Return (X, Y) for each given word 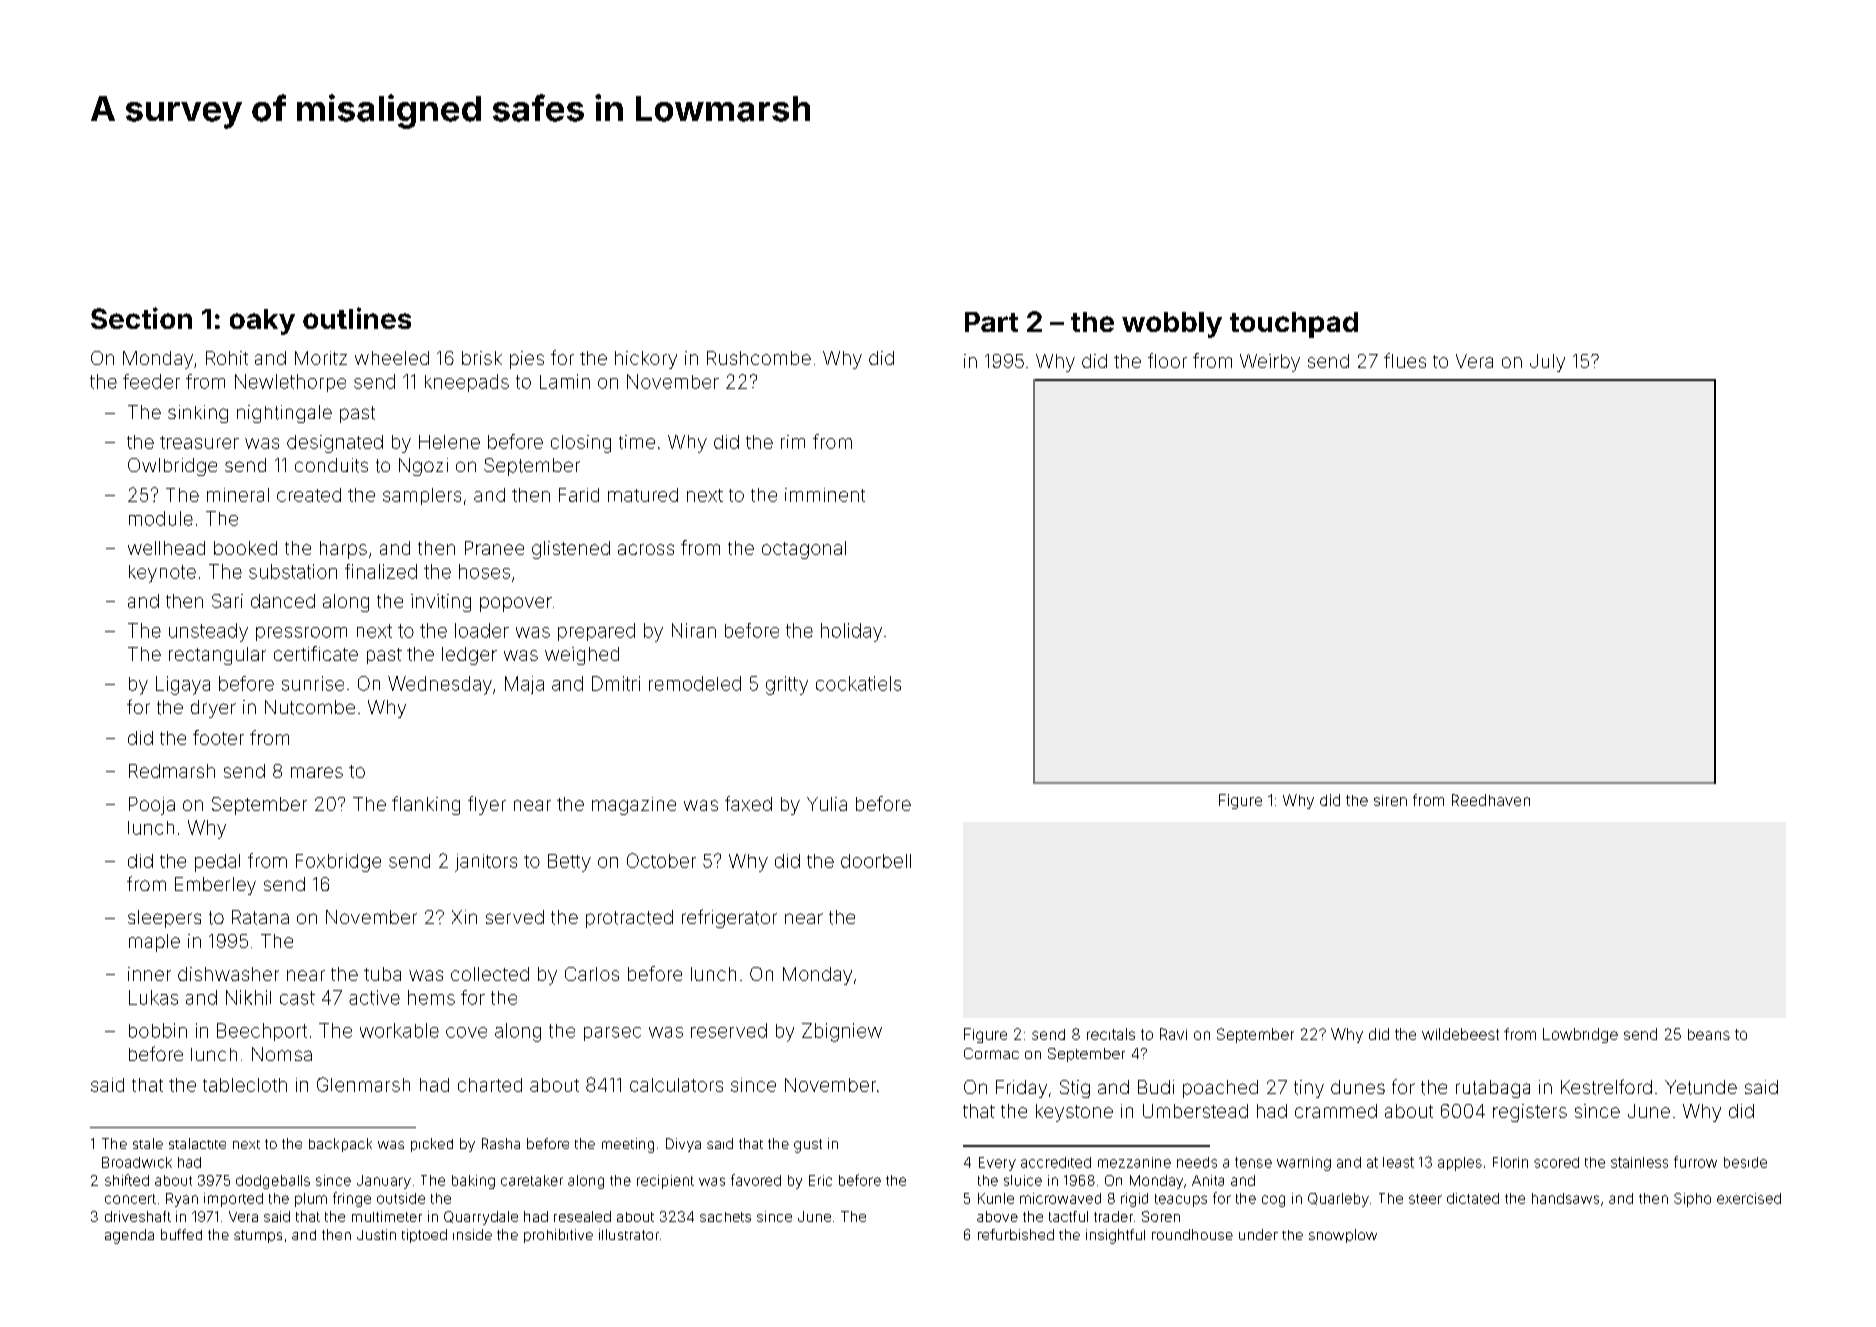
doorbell (876, 861)
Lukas (153, 997)
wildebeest (1460, 1034)
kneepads (467, 383)
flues (1405, 360)
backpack (340, 1145)
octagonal (804, 550)
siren (1390, 800)
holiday (851, 632)
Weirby (1270, 363)
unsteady (208, 632)
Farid (579, 495)
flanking (426, 805)
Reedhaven (1491, 800)
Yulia (827, 804)
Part (991, 322)
